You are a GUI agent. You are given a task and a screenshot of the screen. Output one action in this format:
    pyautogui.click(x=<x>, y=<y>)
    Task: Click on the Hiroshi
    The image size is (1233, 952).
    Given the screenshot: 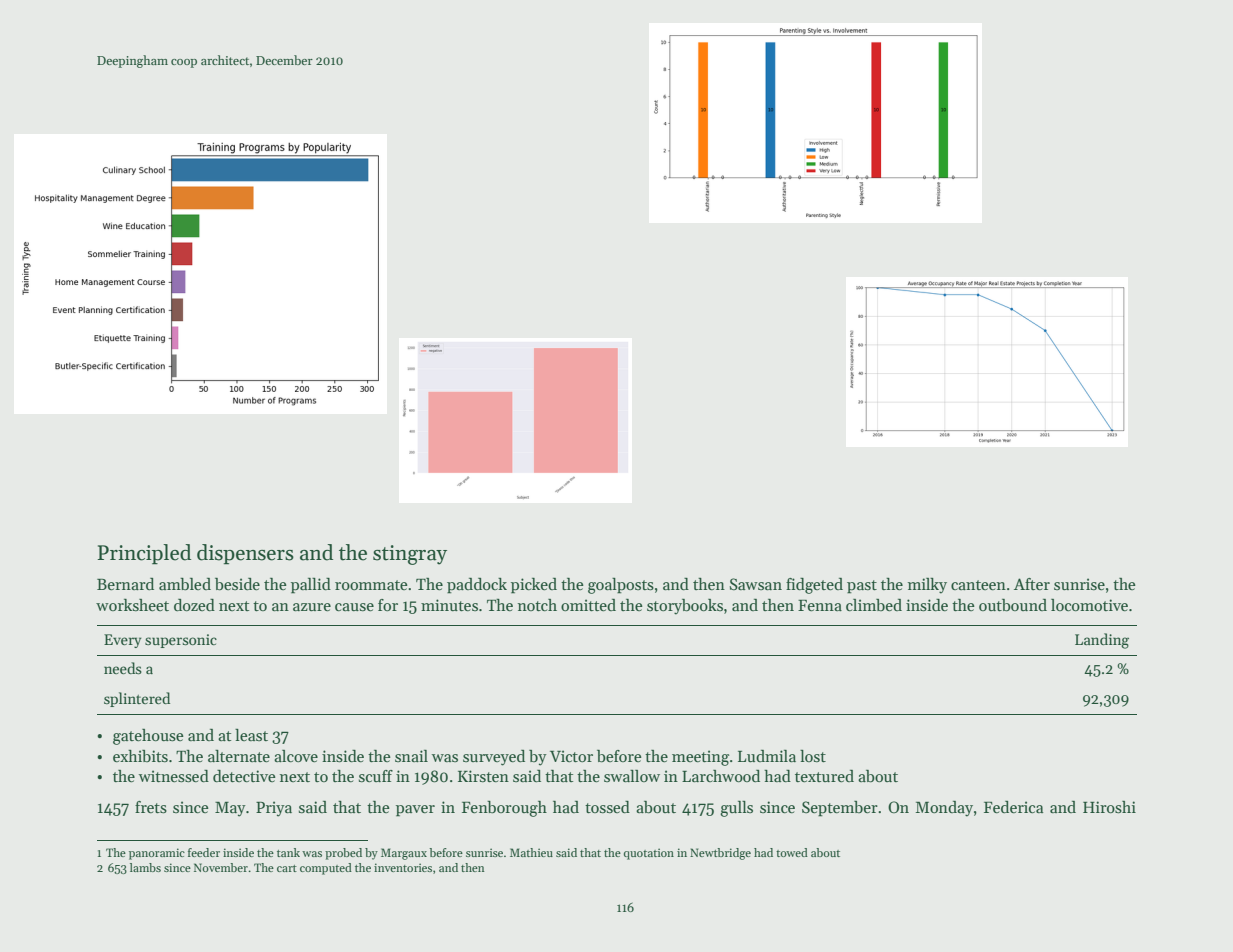 What is the action you would take?
    pyautogui.click(x=1109, y=807)
